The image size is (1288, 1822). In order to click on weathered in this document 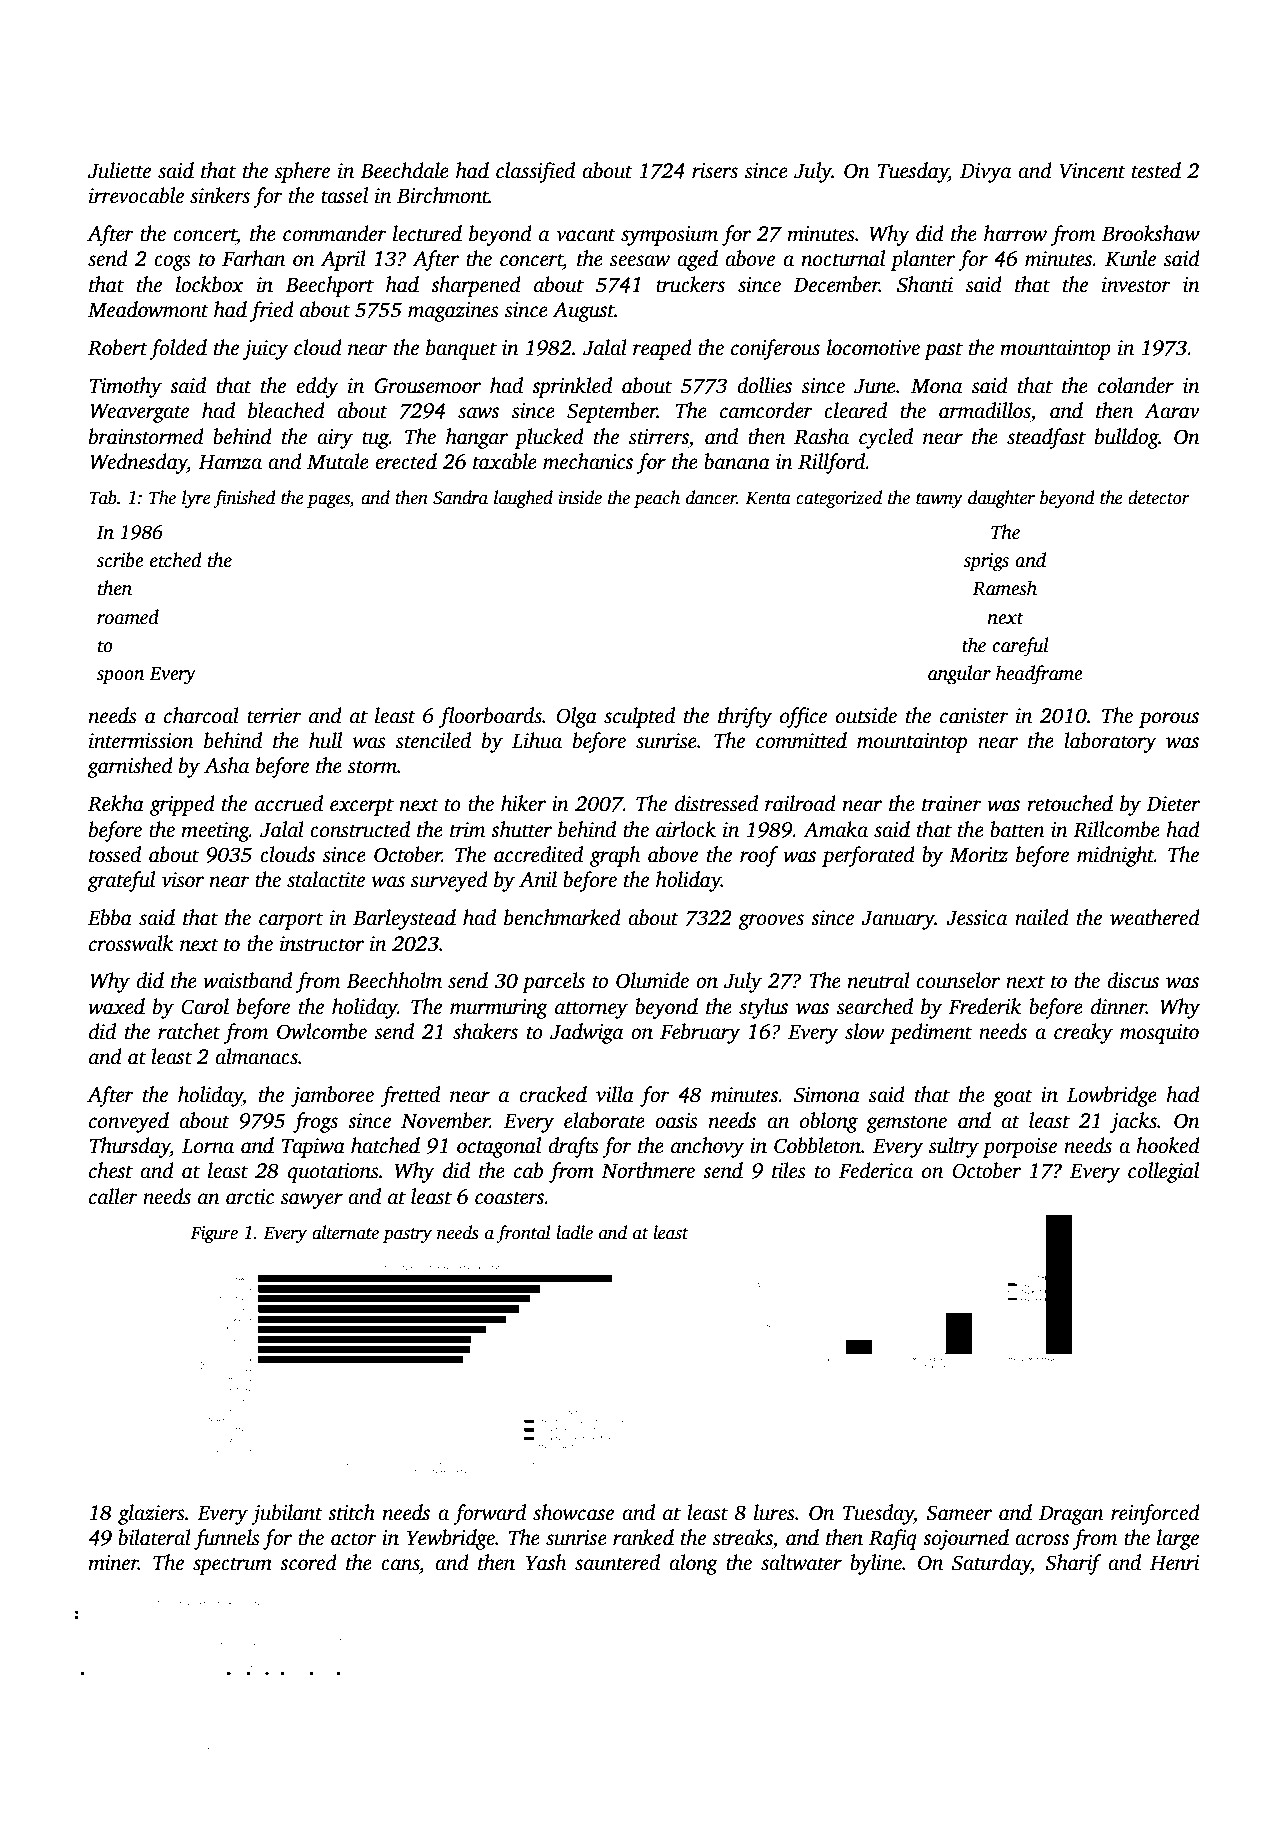, I will do `click(1155, 917)`.
